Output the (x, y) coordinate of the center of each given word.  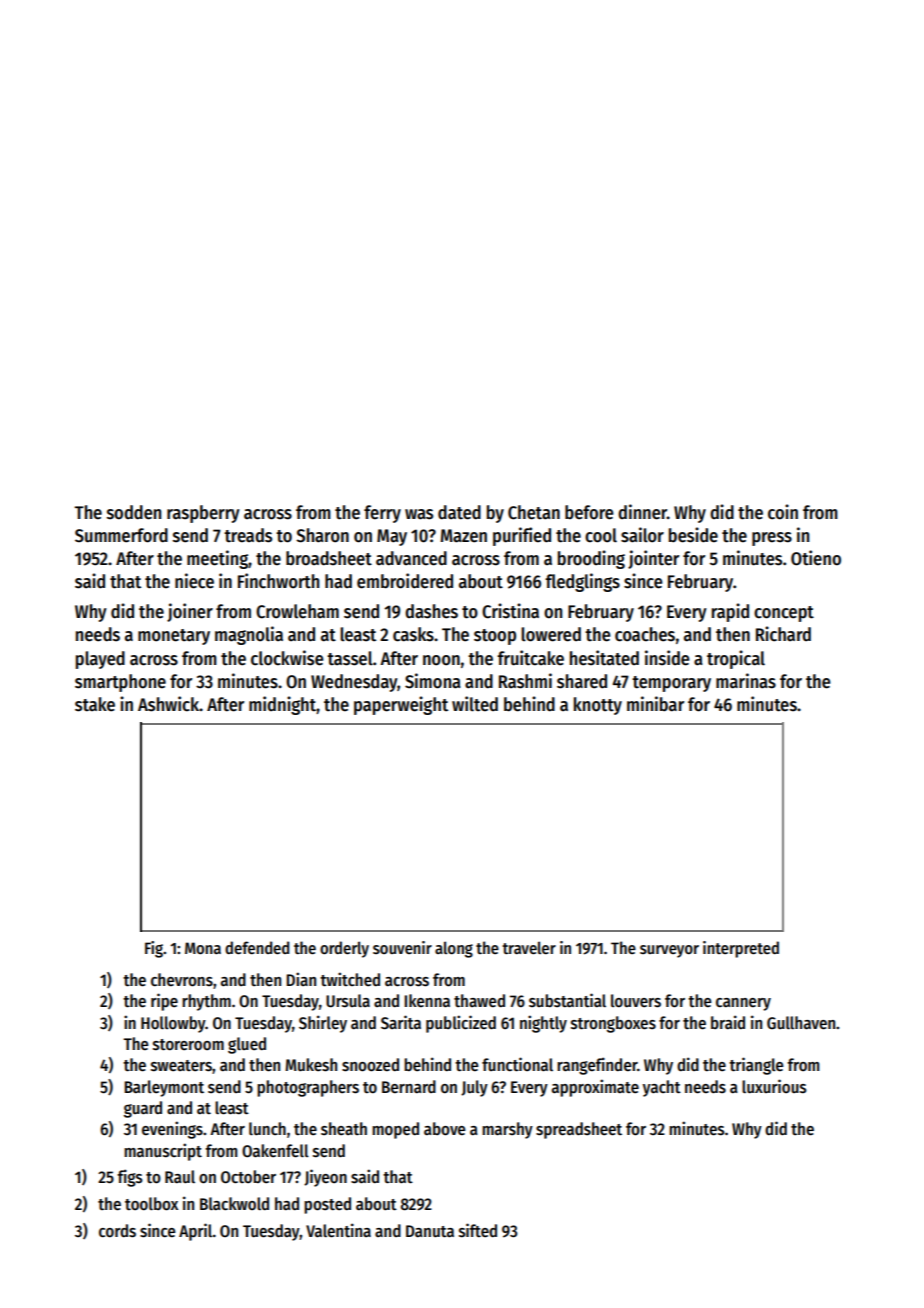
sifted (478, 1230)
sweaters (181, 1066)
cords (117, 1231)
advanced (411, 558)
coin (783, 512)
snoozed (370, 1065)
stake (95, 704)
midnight (282, 705)
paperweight (401, 705)
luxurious (774, 1086)
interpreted (741, 949)
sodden (134, 512)
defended (257, 948)
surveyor (669, 951)
